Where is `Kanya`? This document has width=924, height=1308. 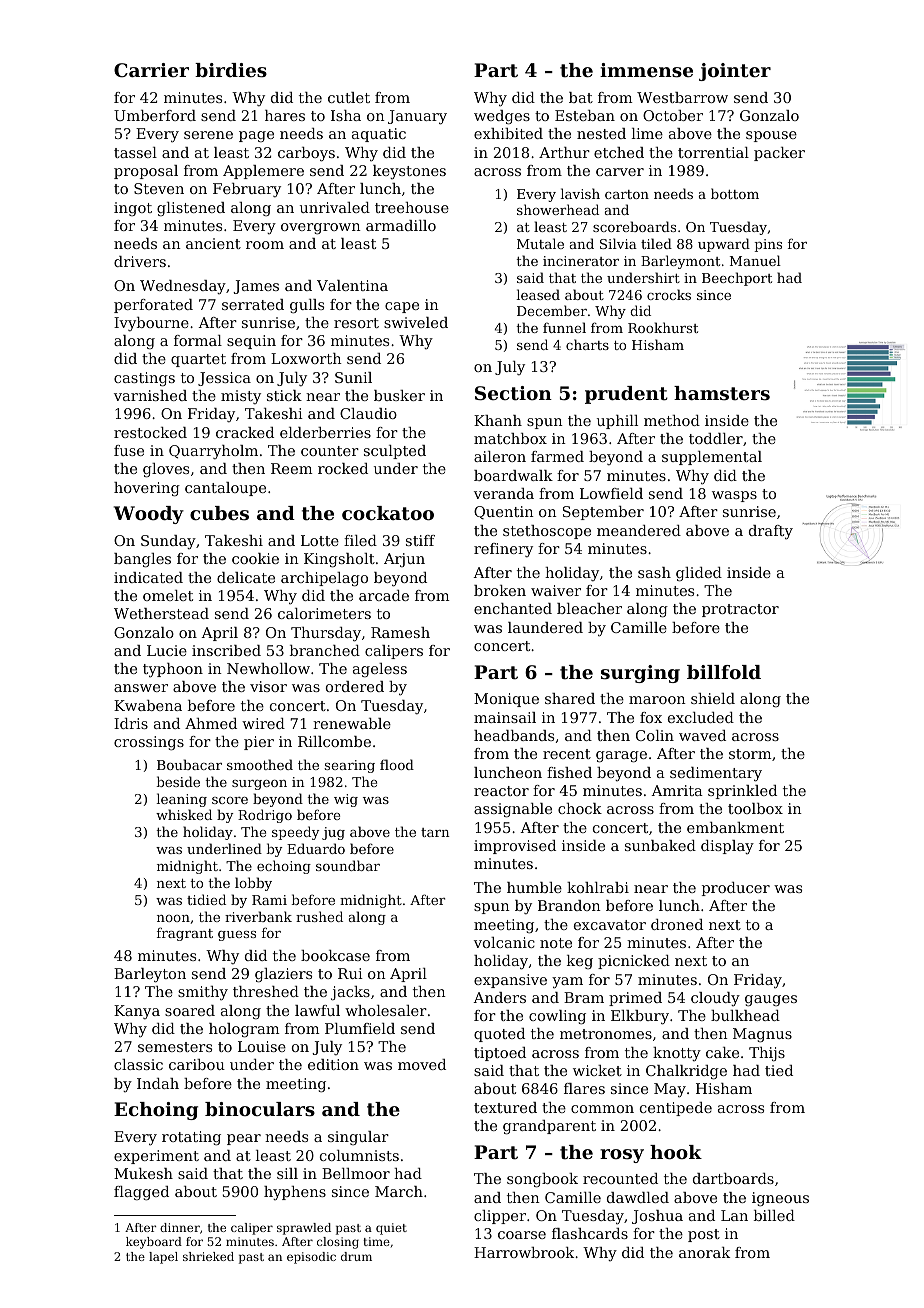 Kanya is located at coordinates (137, 1012).
